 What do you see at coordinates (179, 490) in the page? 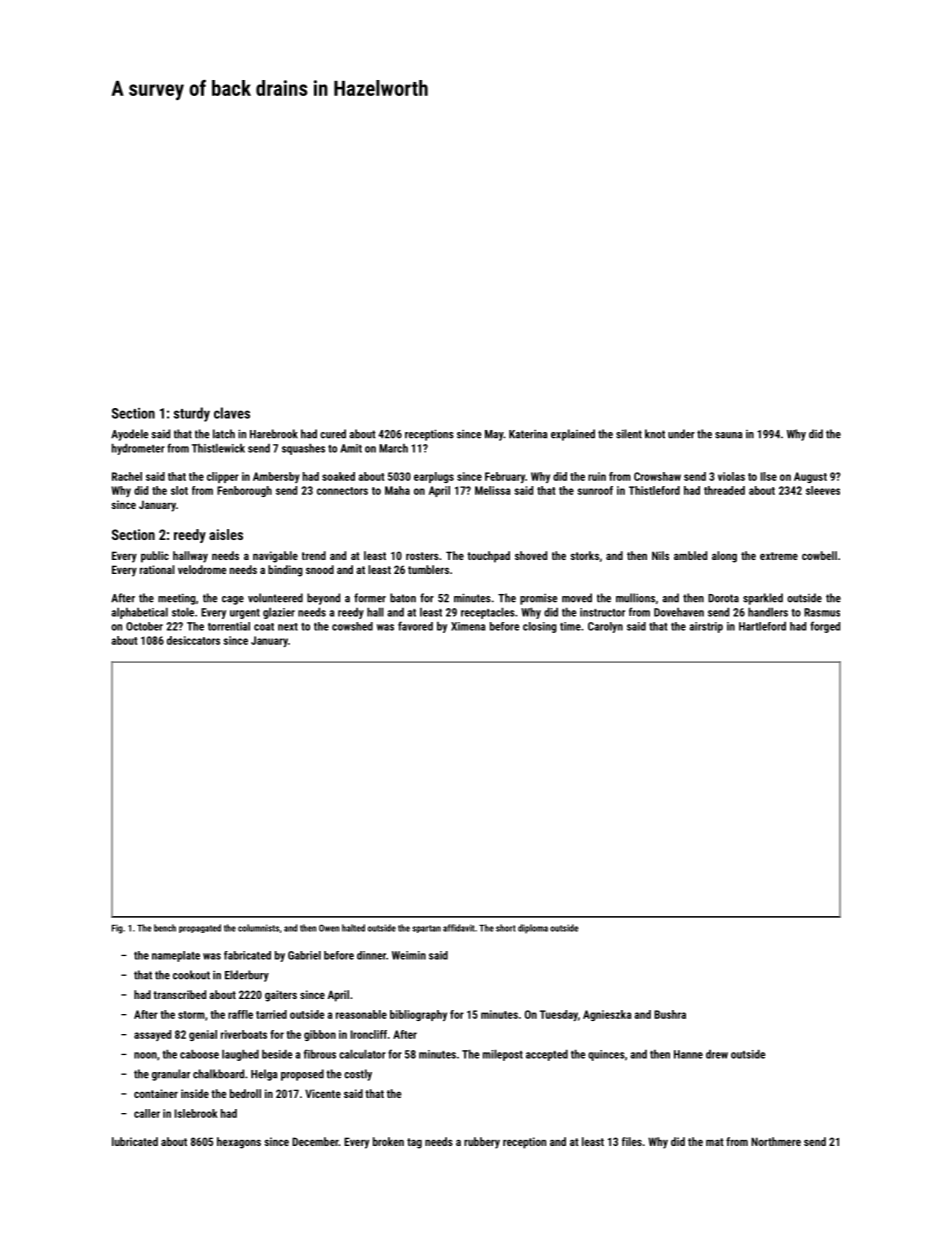
I see `slot` at bounding box center [179, 490].
